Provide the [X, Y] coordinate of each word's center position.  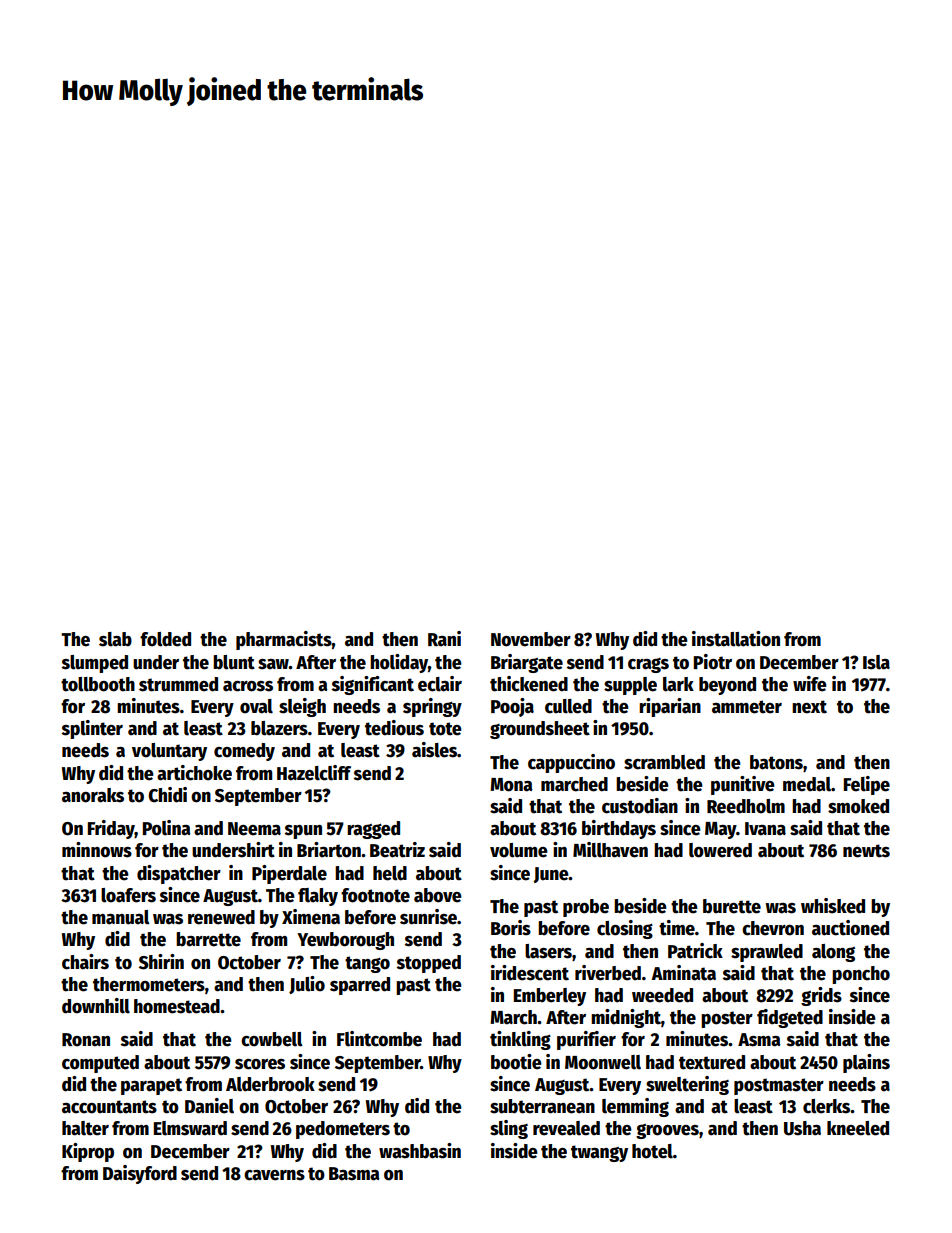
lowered [720, 850]
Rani [444, 639]
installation [736, 639]
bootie [516, 1062]
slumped [95, 664]
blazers [279, 728]
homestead [177, 1006]
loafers [128, 895]
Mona [511, 785]
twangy [599, 1153]
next [809, 707]
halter [85, 1128]
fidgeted [790, 1018]
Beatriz [397, 850]
